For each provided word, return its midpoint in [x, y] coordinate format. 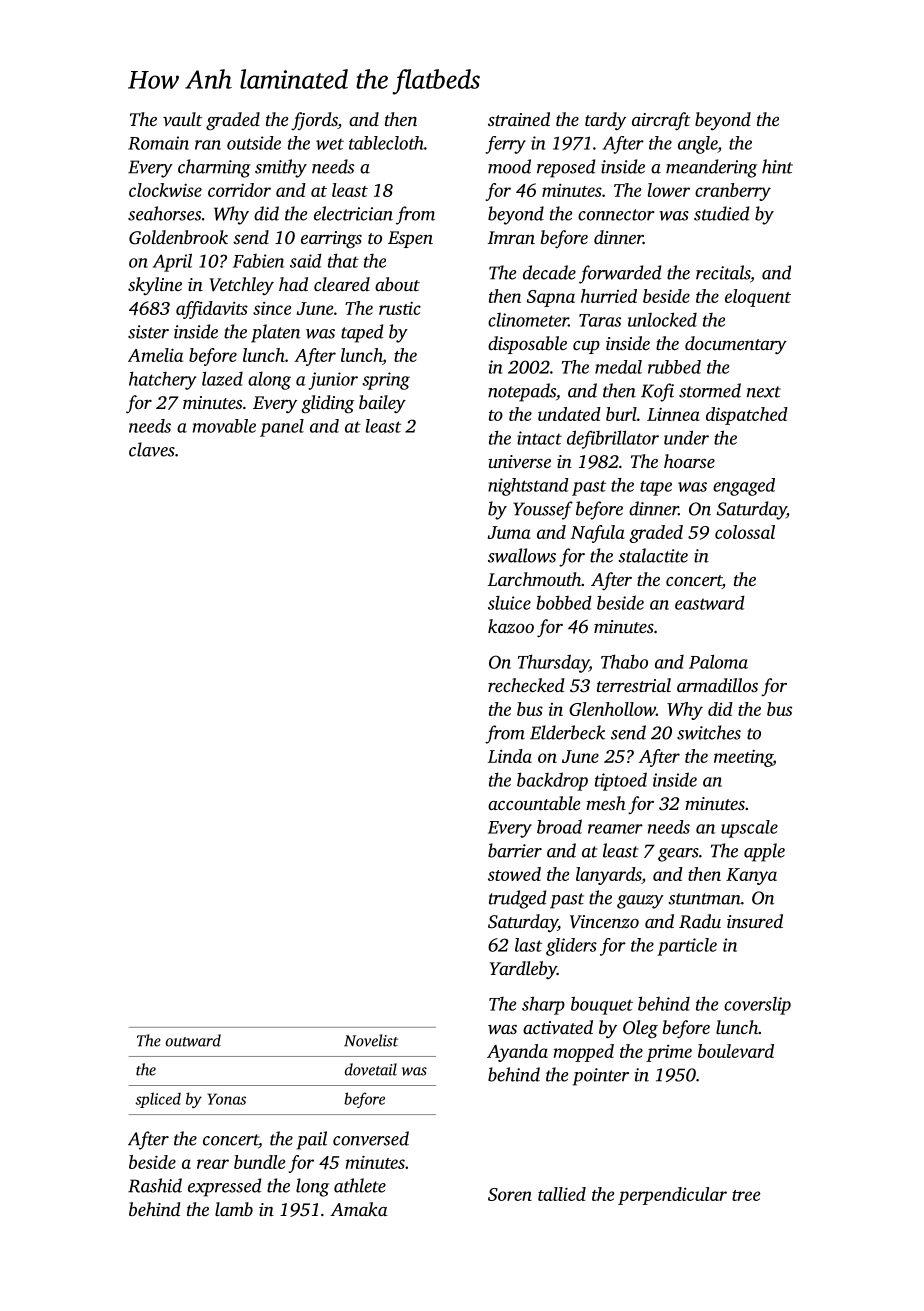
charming [214, 168]
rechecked [526, 685]
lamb [234, 1209]
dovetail [371, 1069]
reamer [615, 829]
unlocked [662, 319]
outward [193, 1040]
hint [777, 166]
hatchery [162, 380]
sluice [509, 603]
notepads [522, 392]
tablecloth [386, 143]
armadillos [717, 685]
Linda [510, 756]
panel [282, 428]
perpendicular [672, 1196]
